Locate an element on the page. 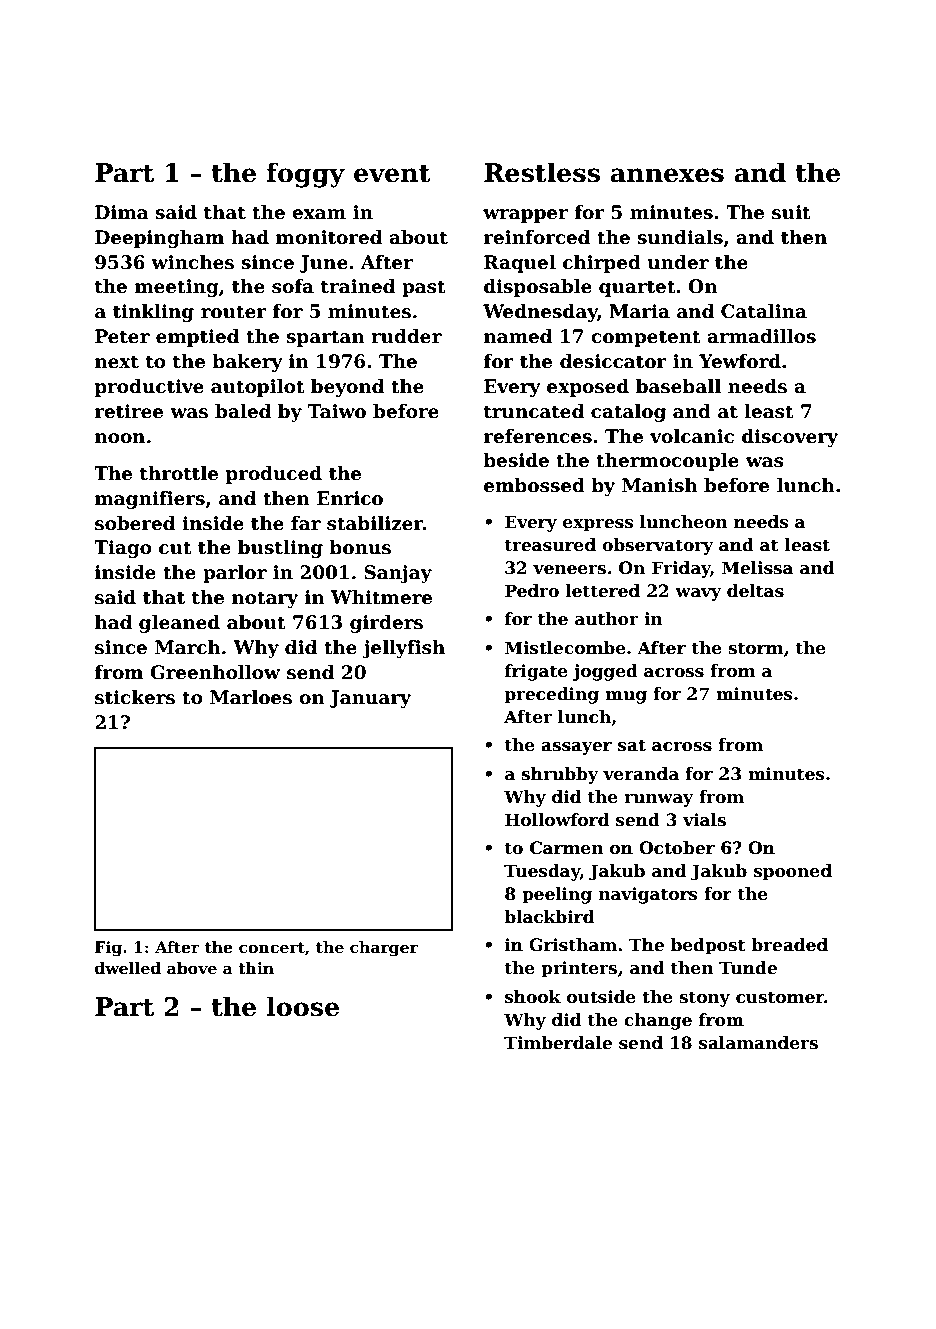  Dima is located at coordinates (122, 212).
